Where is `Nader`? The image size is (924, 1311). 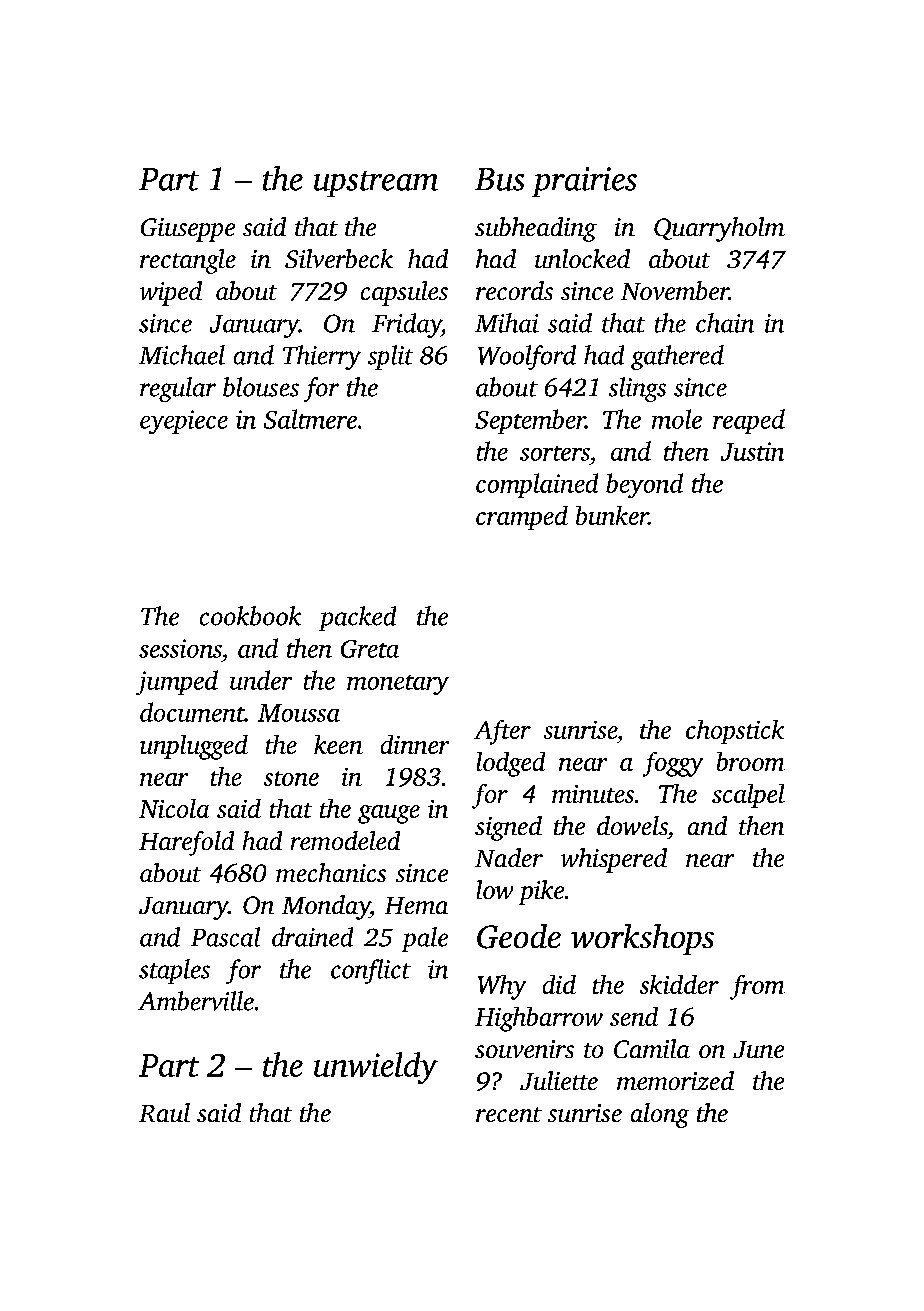 Nader is located at coordinates (509, 857).
